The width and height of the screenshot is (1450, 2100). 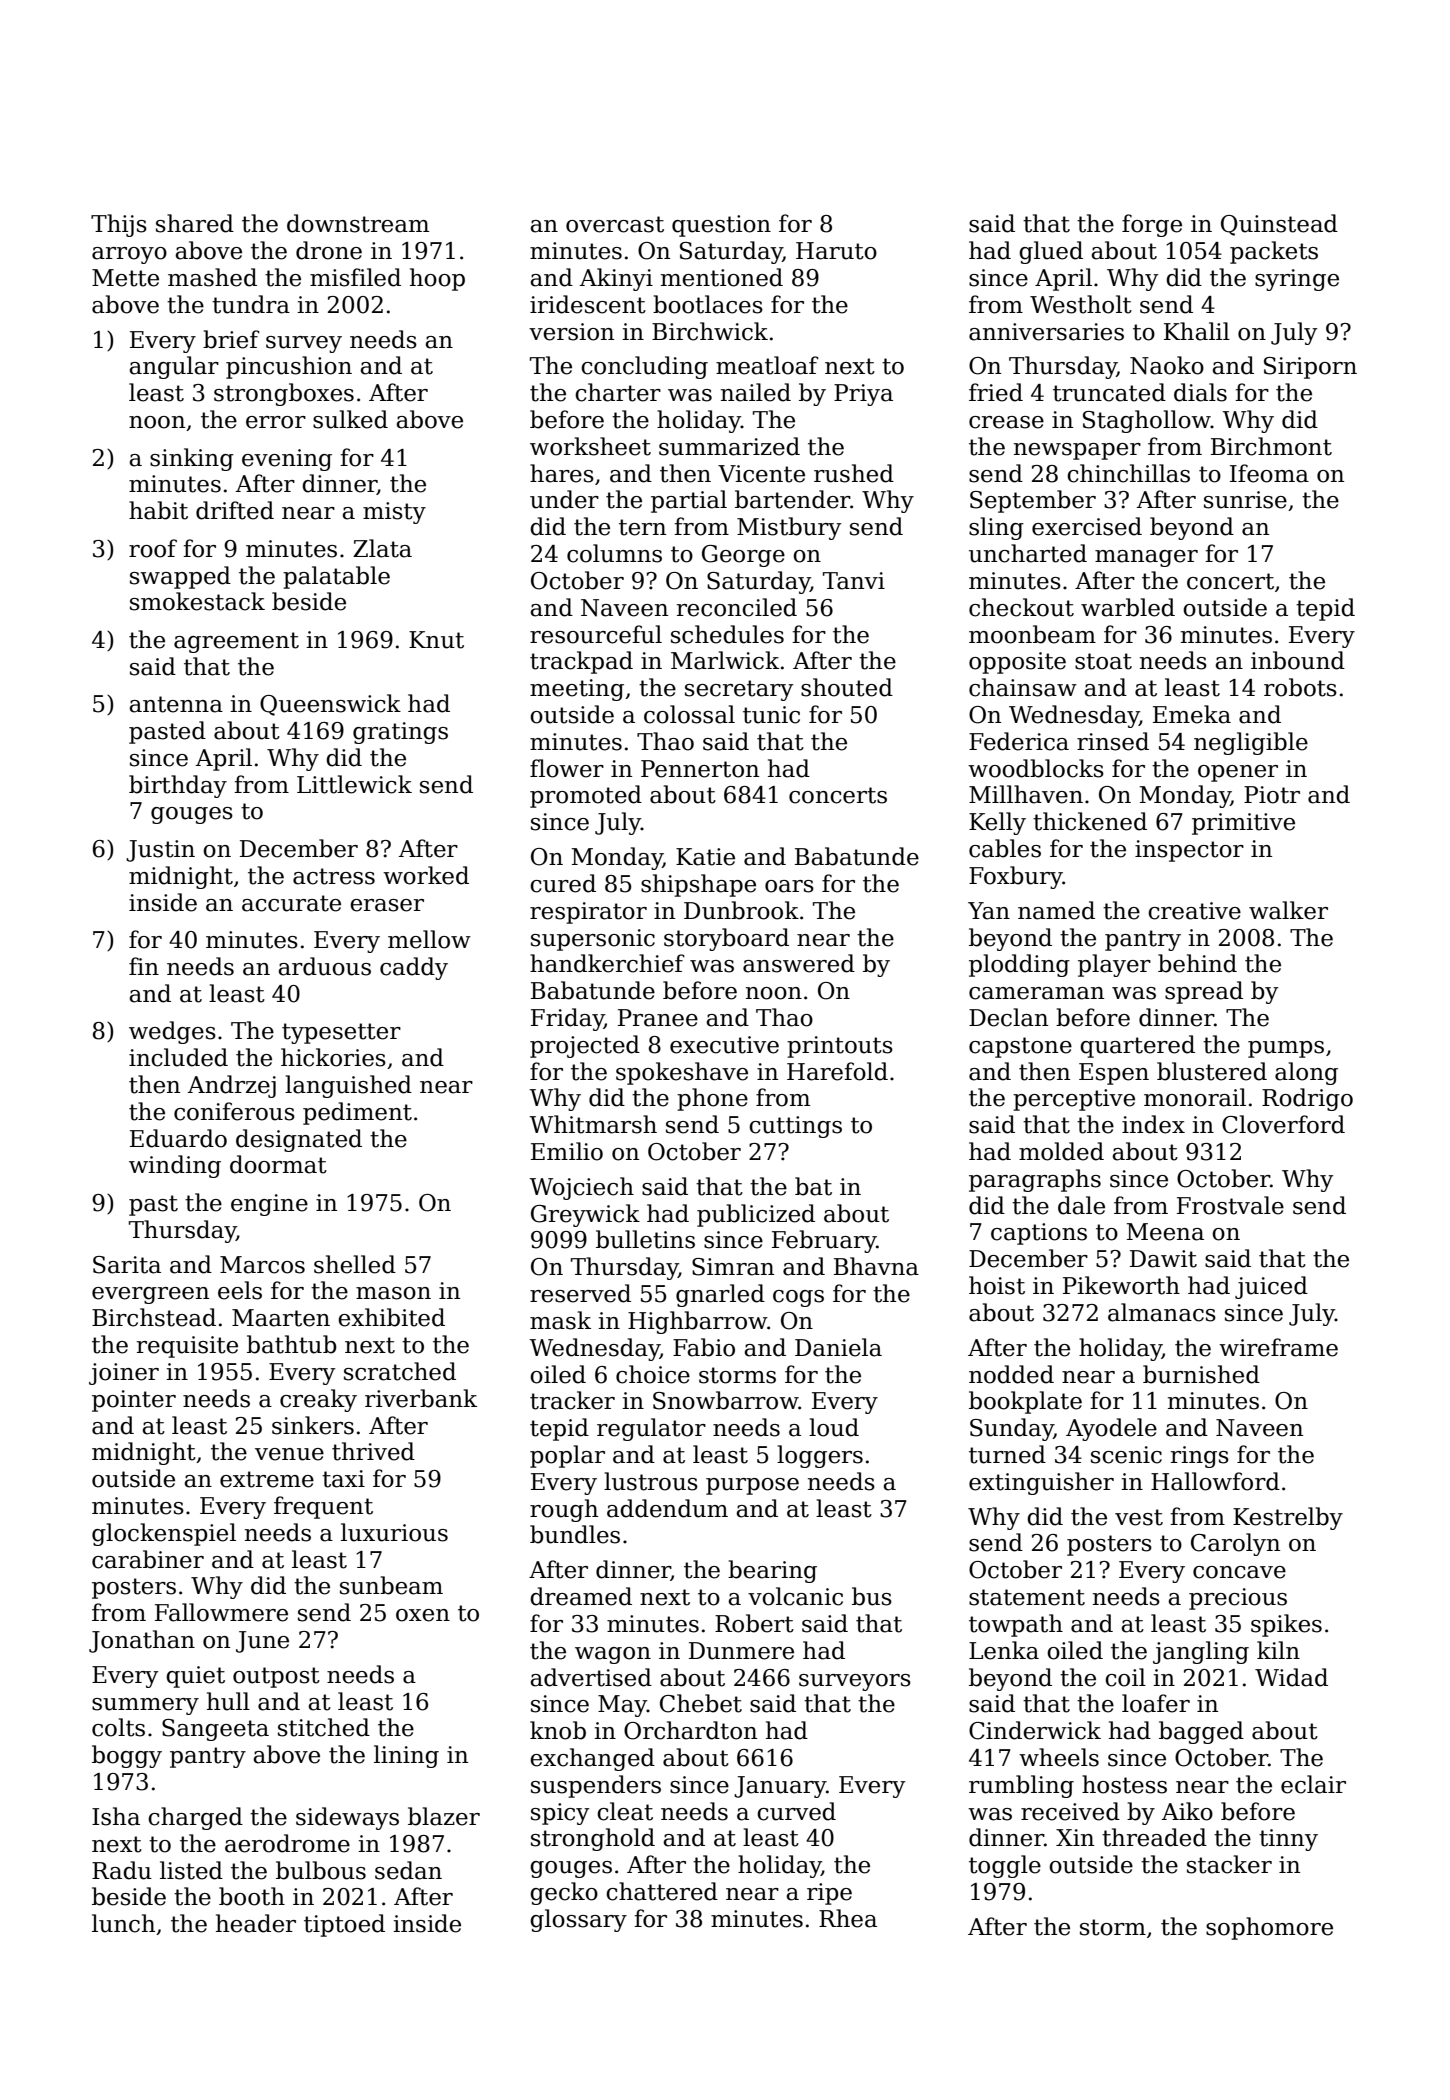 I want to click on Andrzej, so click(x=232, y=1086).
